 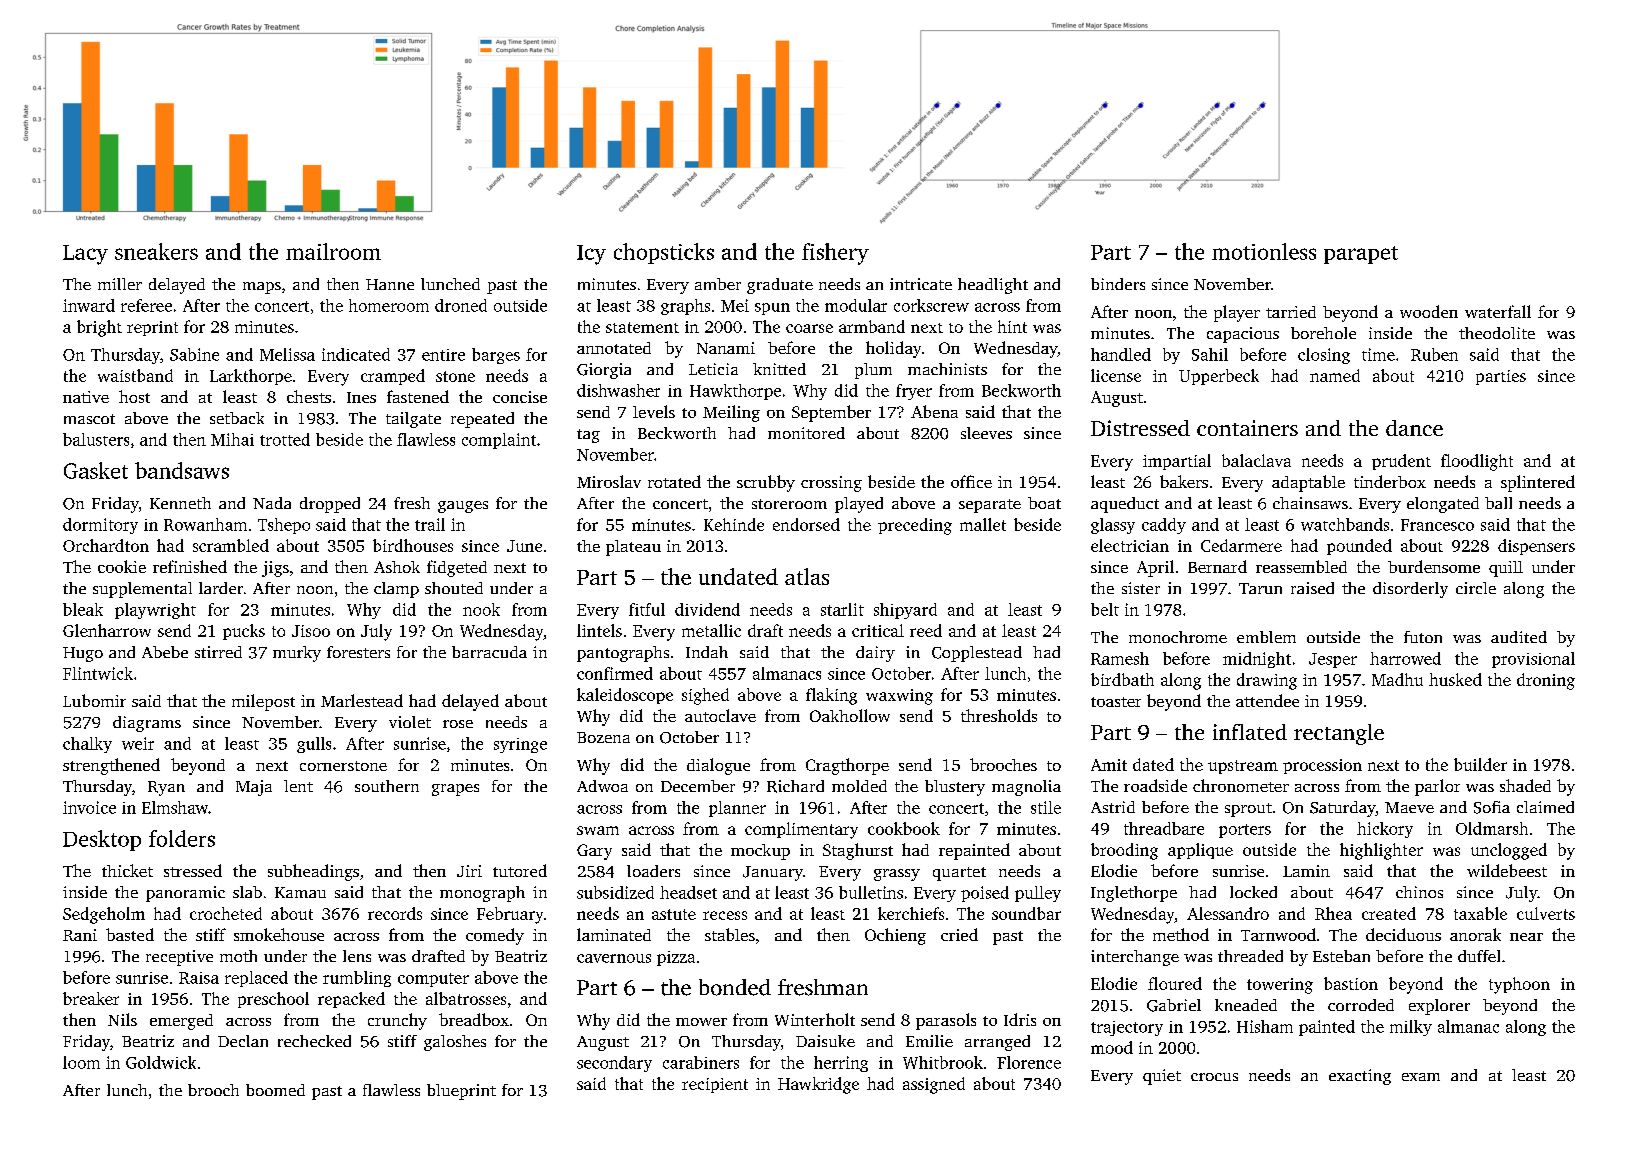 I want to click on wildebeest, so click(x=1507, y=870).
